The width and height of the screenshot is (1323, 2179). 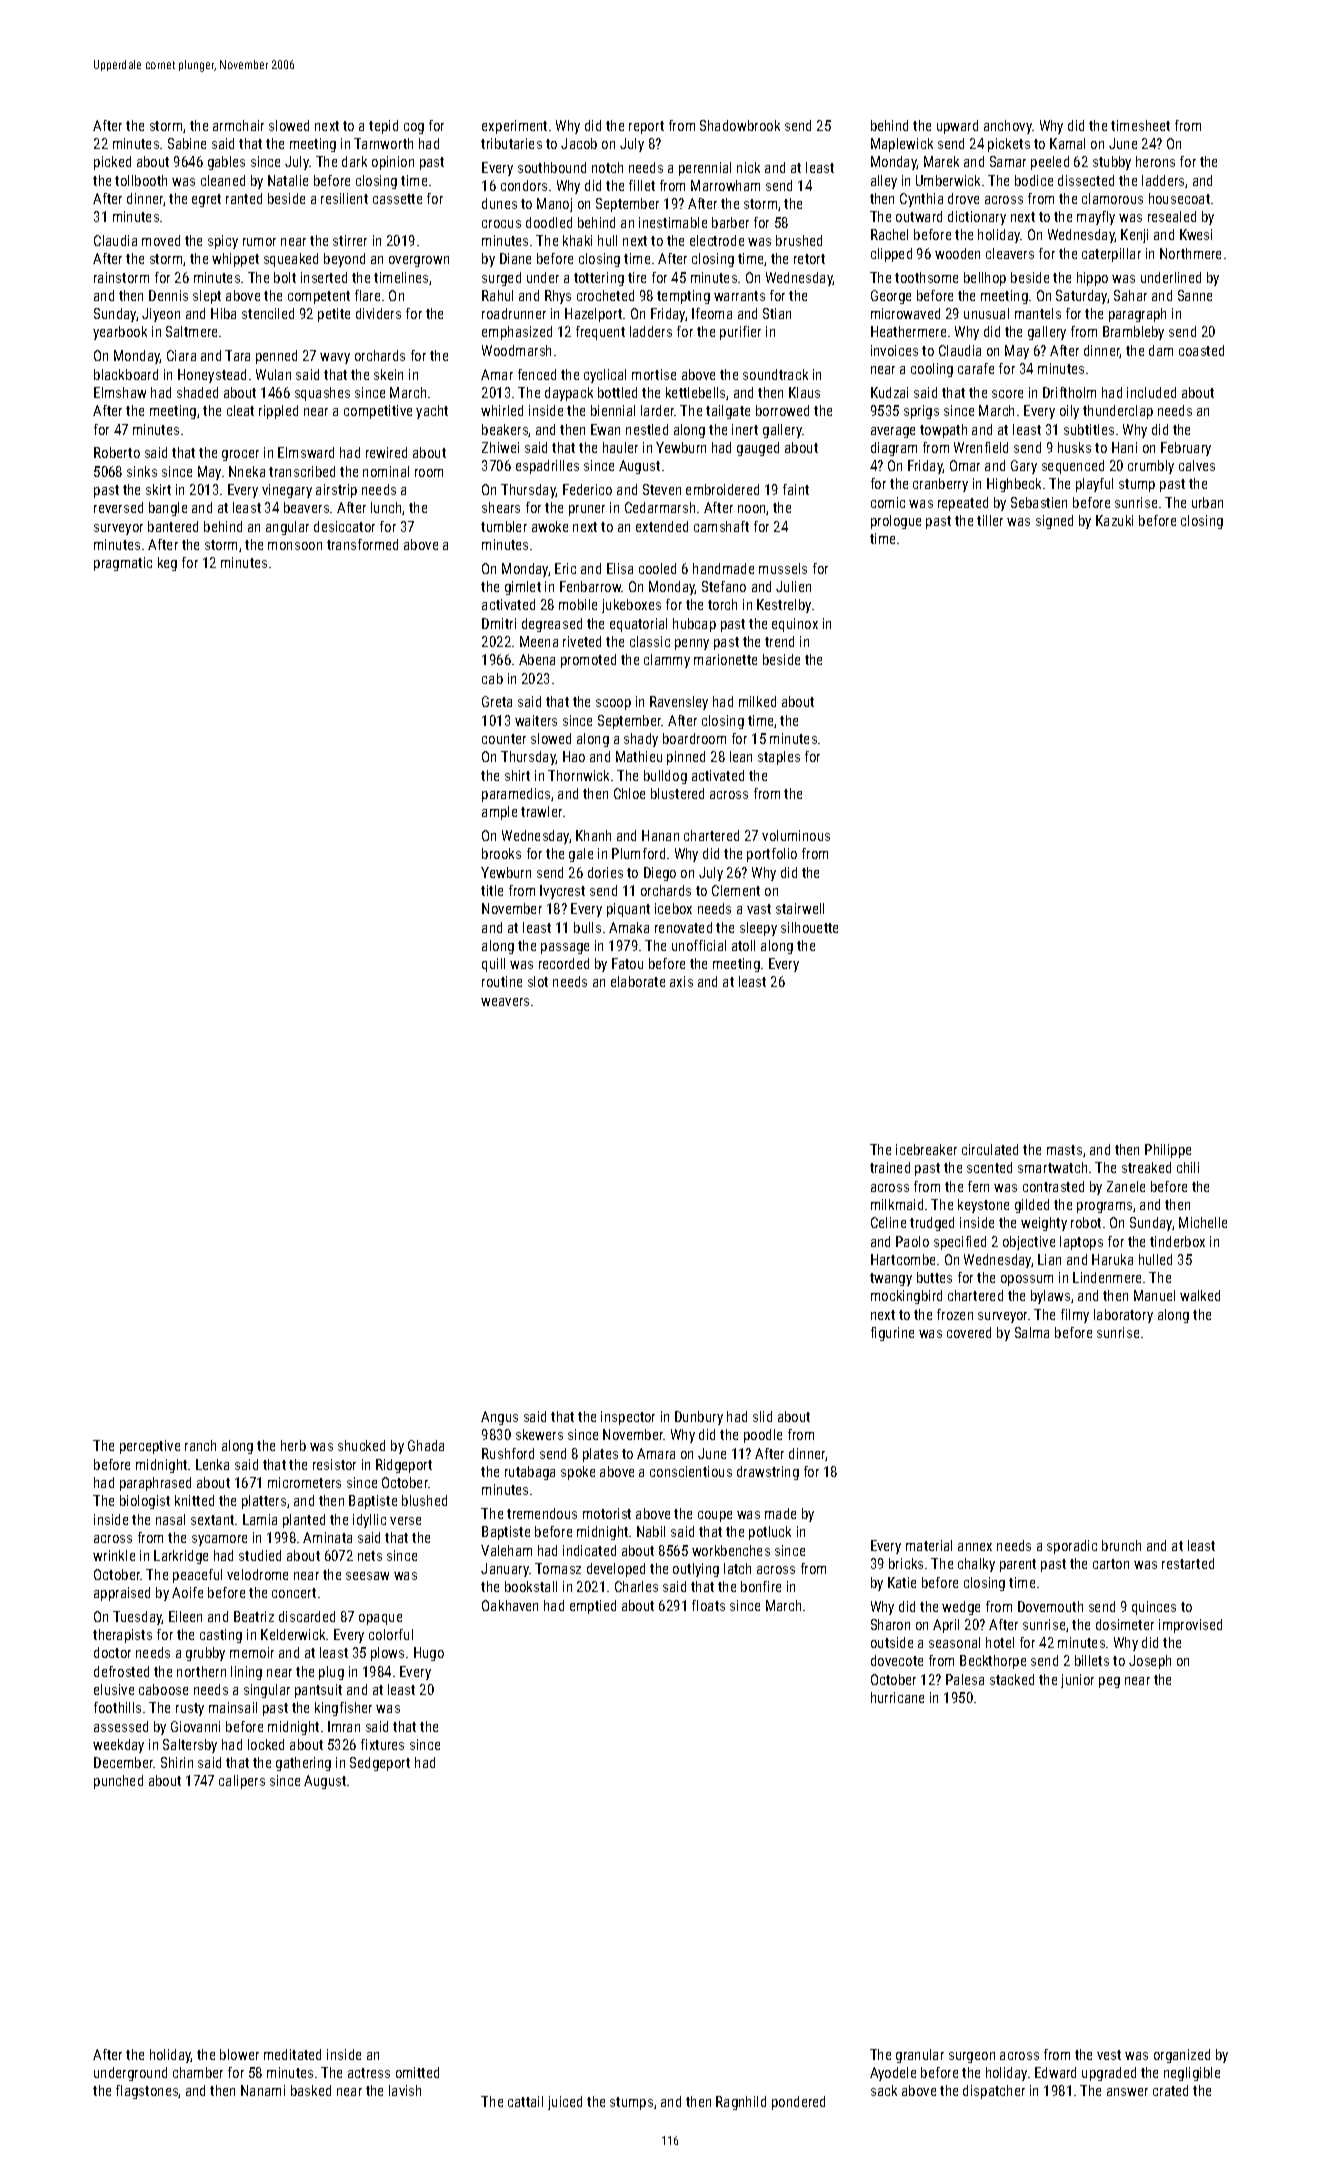 I want to click on Oakhaven, so click(x=510, y=1605).
